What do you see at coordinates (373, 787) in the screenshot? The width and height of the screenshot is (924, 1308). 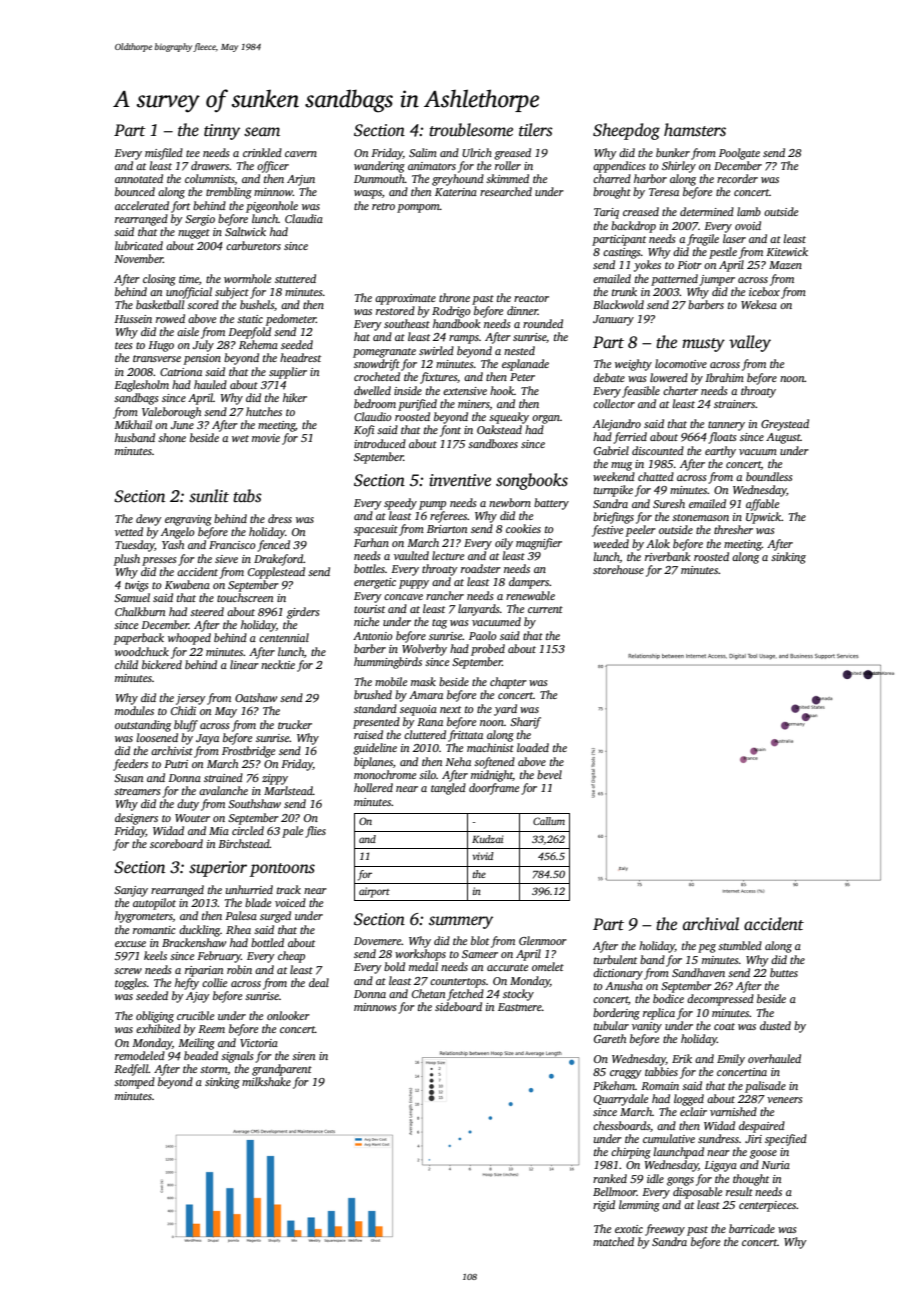 I see `hollered` at bounding box center [373, 787].
